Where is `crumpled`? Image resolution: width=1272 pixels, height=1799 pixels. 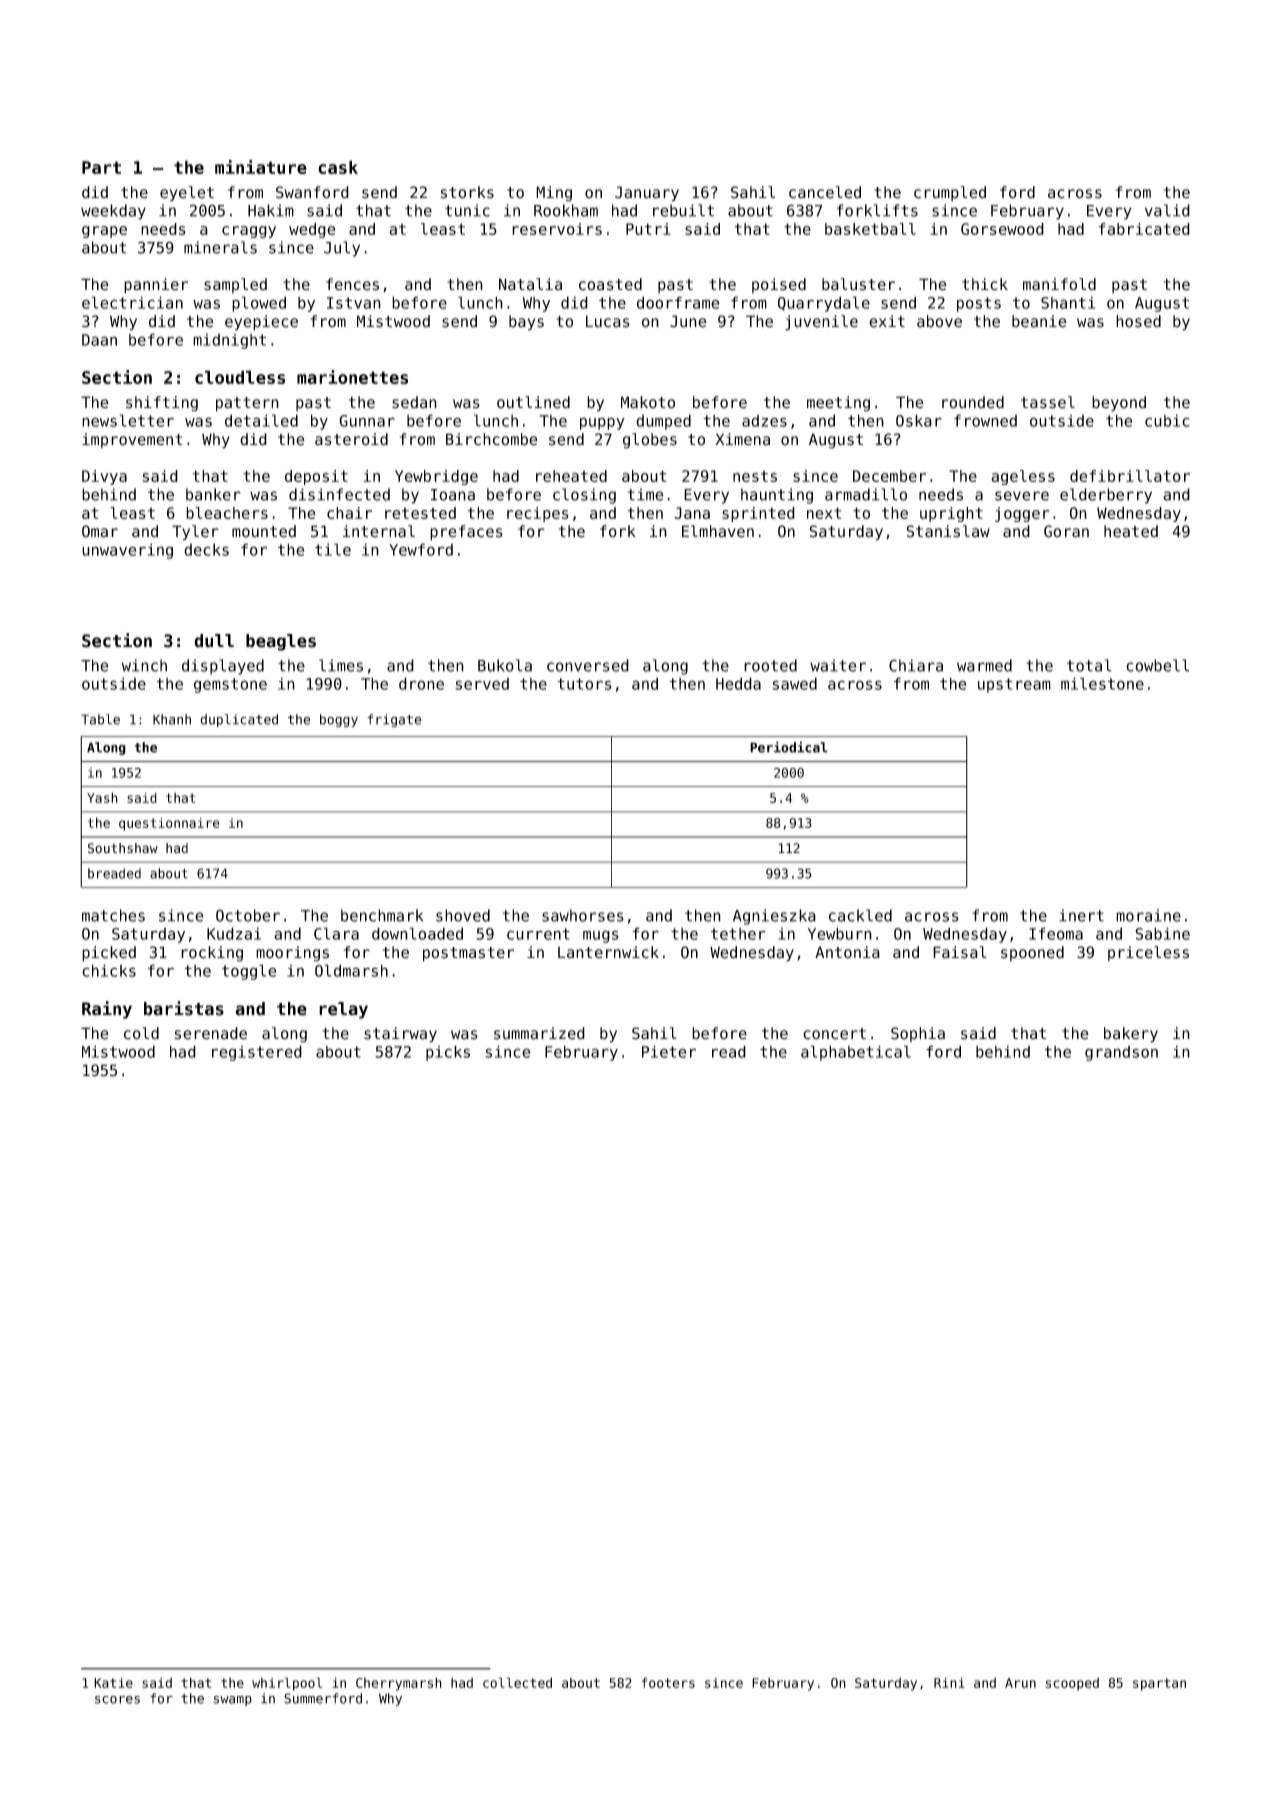
crumpled is located at coordinates (950, 193).
